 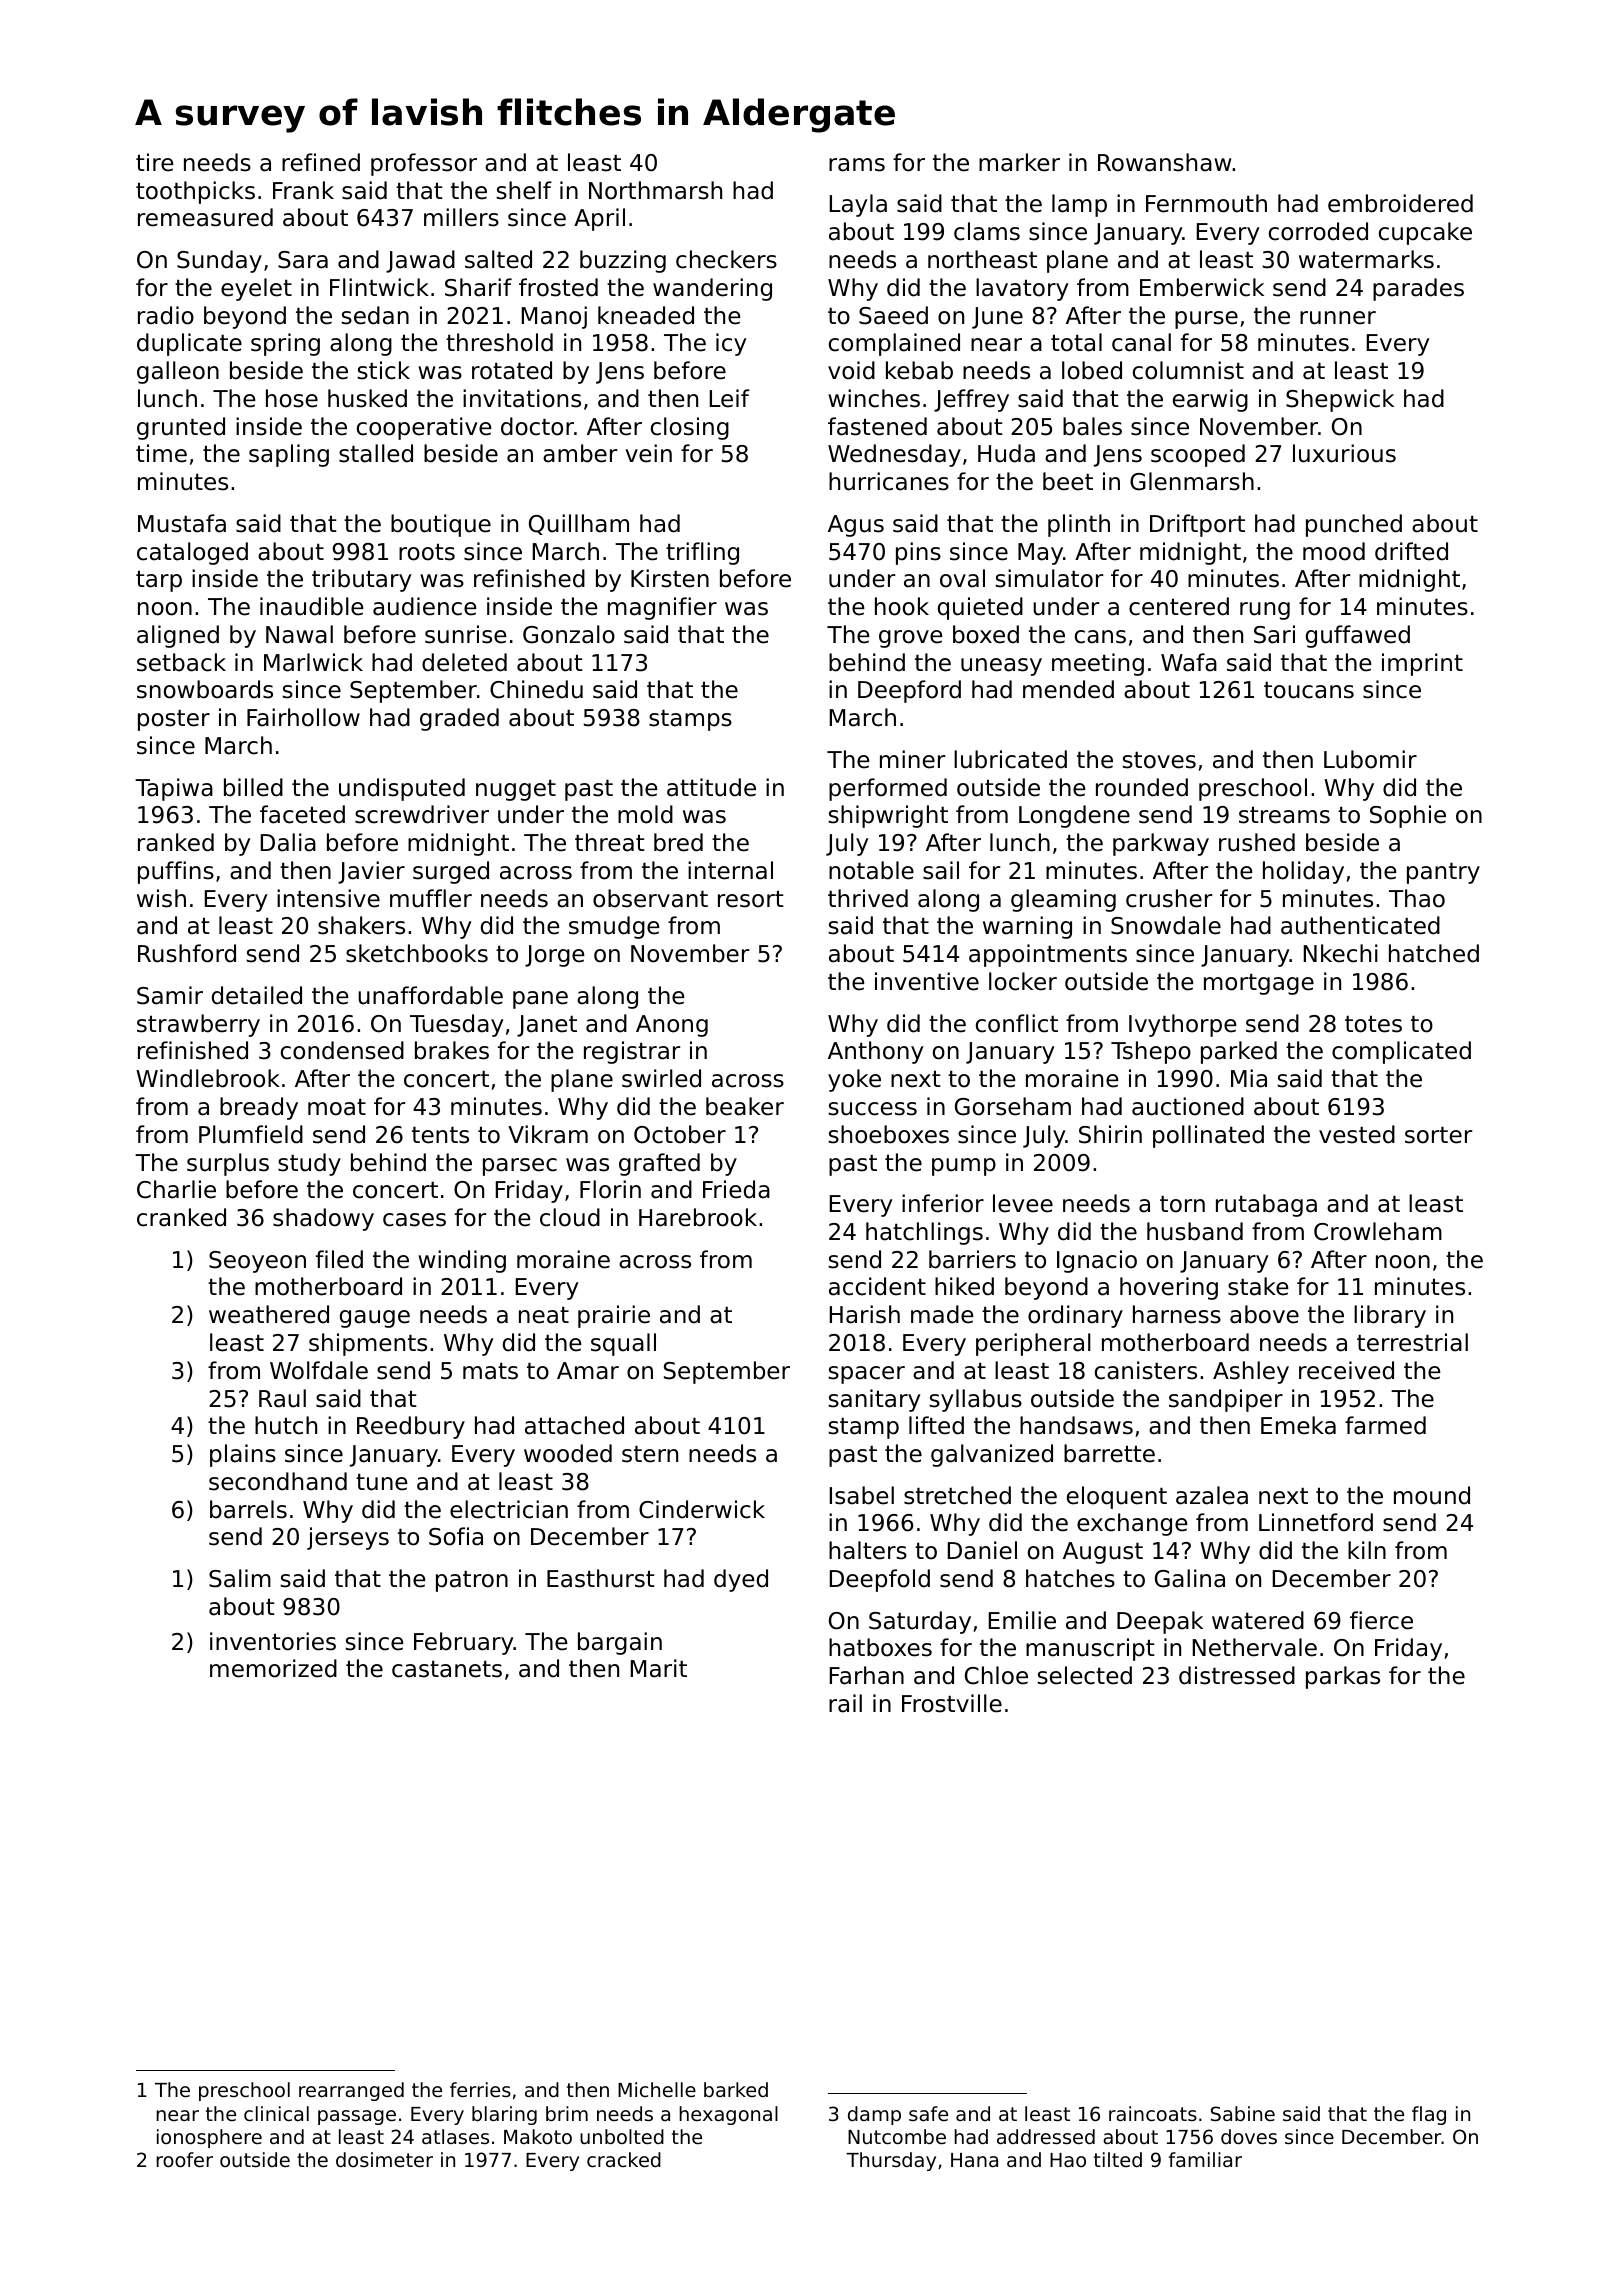 I want to click on parkas, so click(x=1343, y=1677).
